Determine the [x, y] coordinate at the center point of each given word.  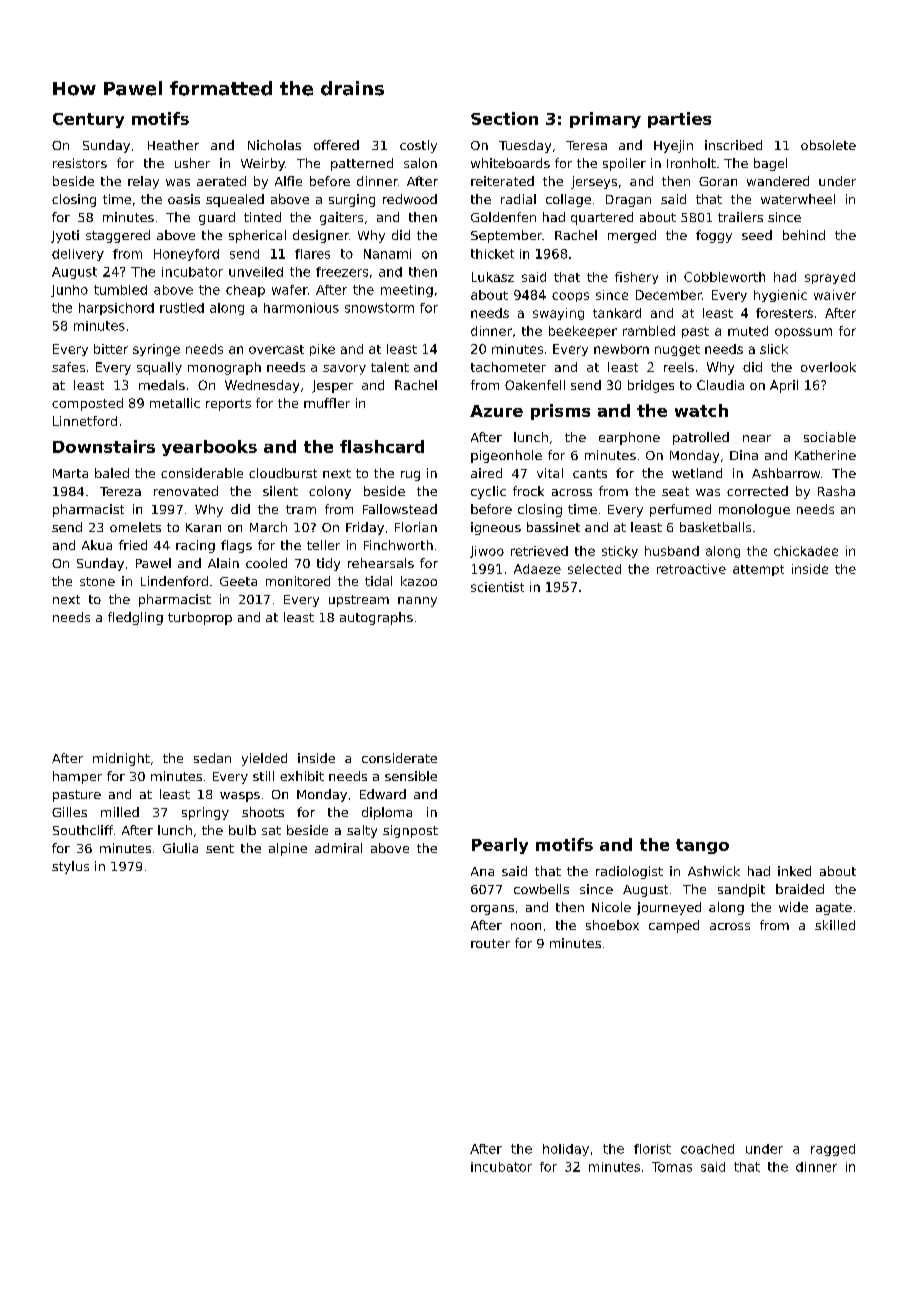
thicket [492, 254]
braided [800, 889]
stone [97, 581]
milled [120, 812]
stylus [70, 867]
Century [88, 120]
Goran [718, 181]
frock [528, 491]
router [490, 943]
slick [774, 349]
